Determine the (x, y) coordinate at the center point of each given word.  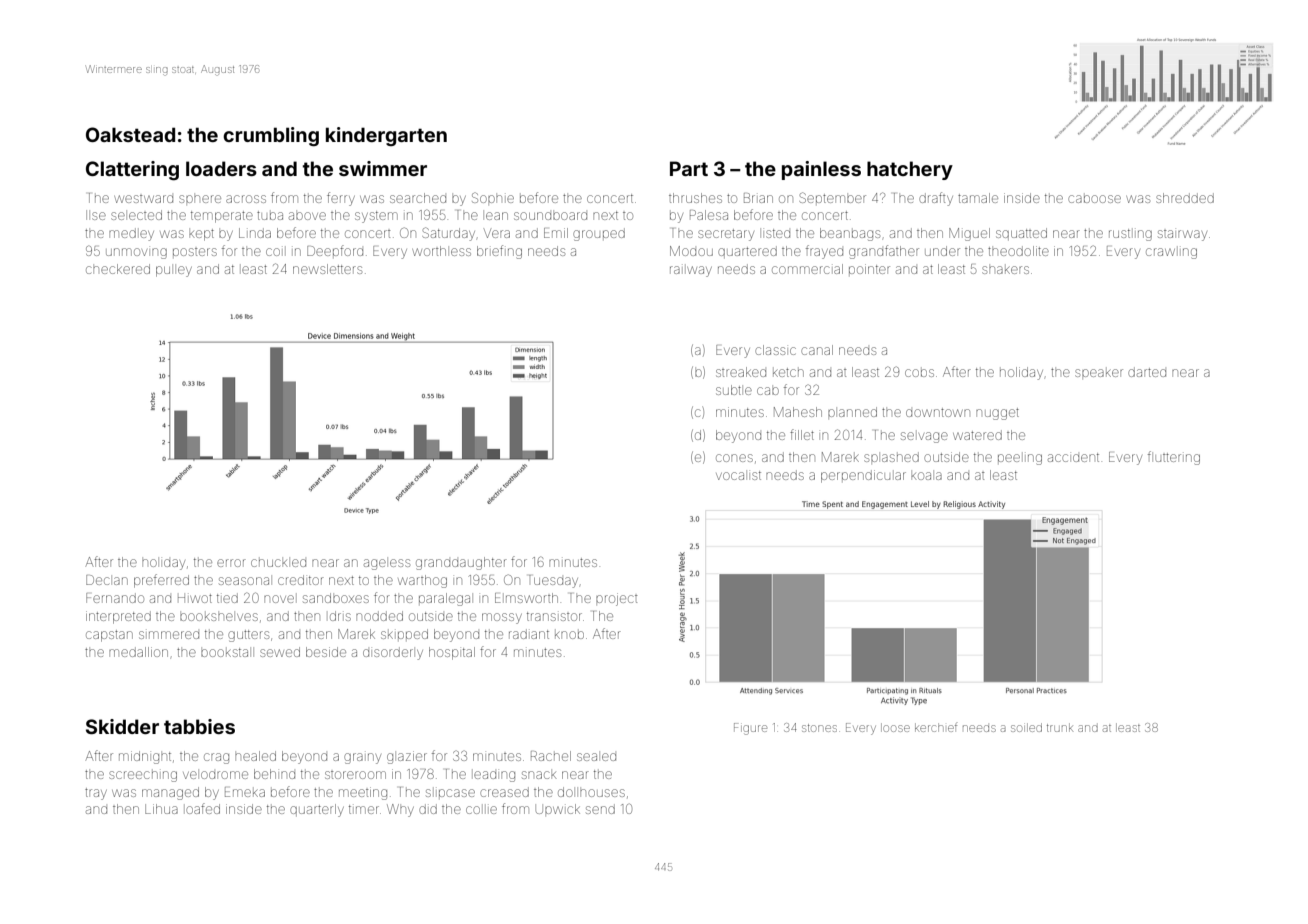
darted (1147, 372)
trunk (1060, 727)
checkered (118, 269)
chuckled (278, 563)
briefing (499, 252)
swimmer (383, 168)
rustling (1130, 235)
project (617, 599)
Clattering (132, 171)
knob (569, 635)
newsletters (327, 269)
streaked (741, 372)
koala (926, 476)
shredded (1185, 198)
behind (274, 774)
